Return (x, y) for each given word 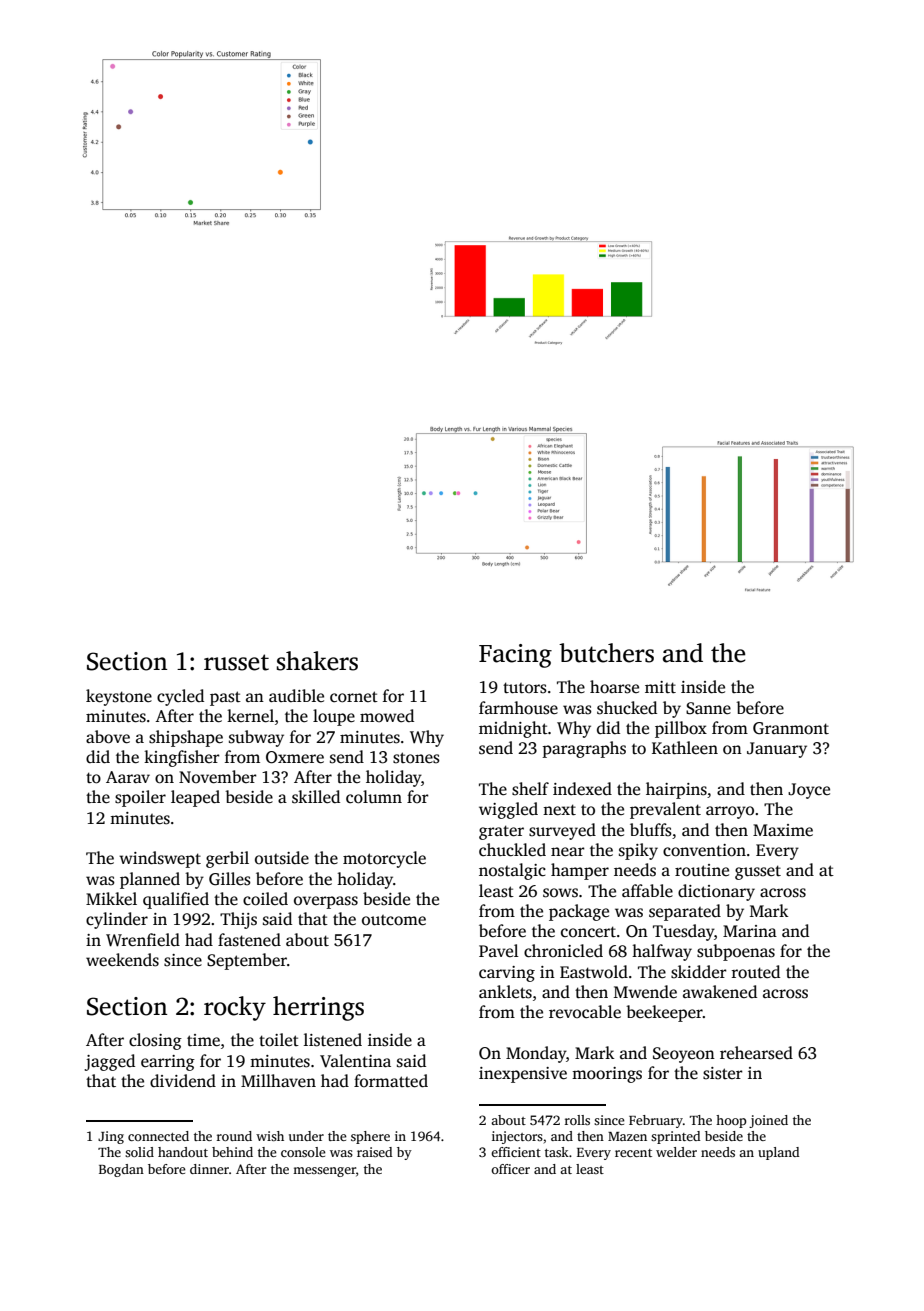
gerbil (227, 859)
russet (236, 662)
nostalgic (512, 871)
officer (510, 1169)
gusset (758, 872)
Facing (515, 656)
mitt (660, 687)
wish (270, 1136)
